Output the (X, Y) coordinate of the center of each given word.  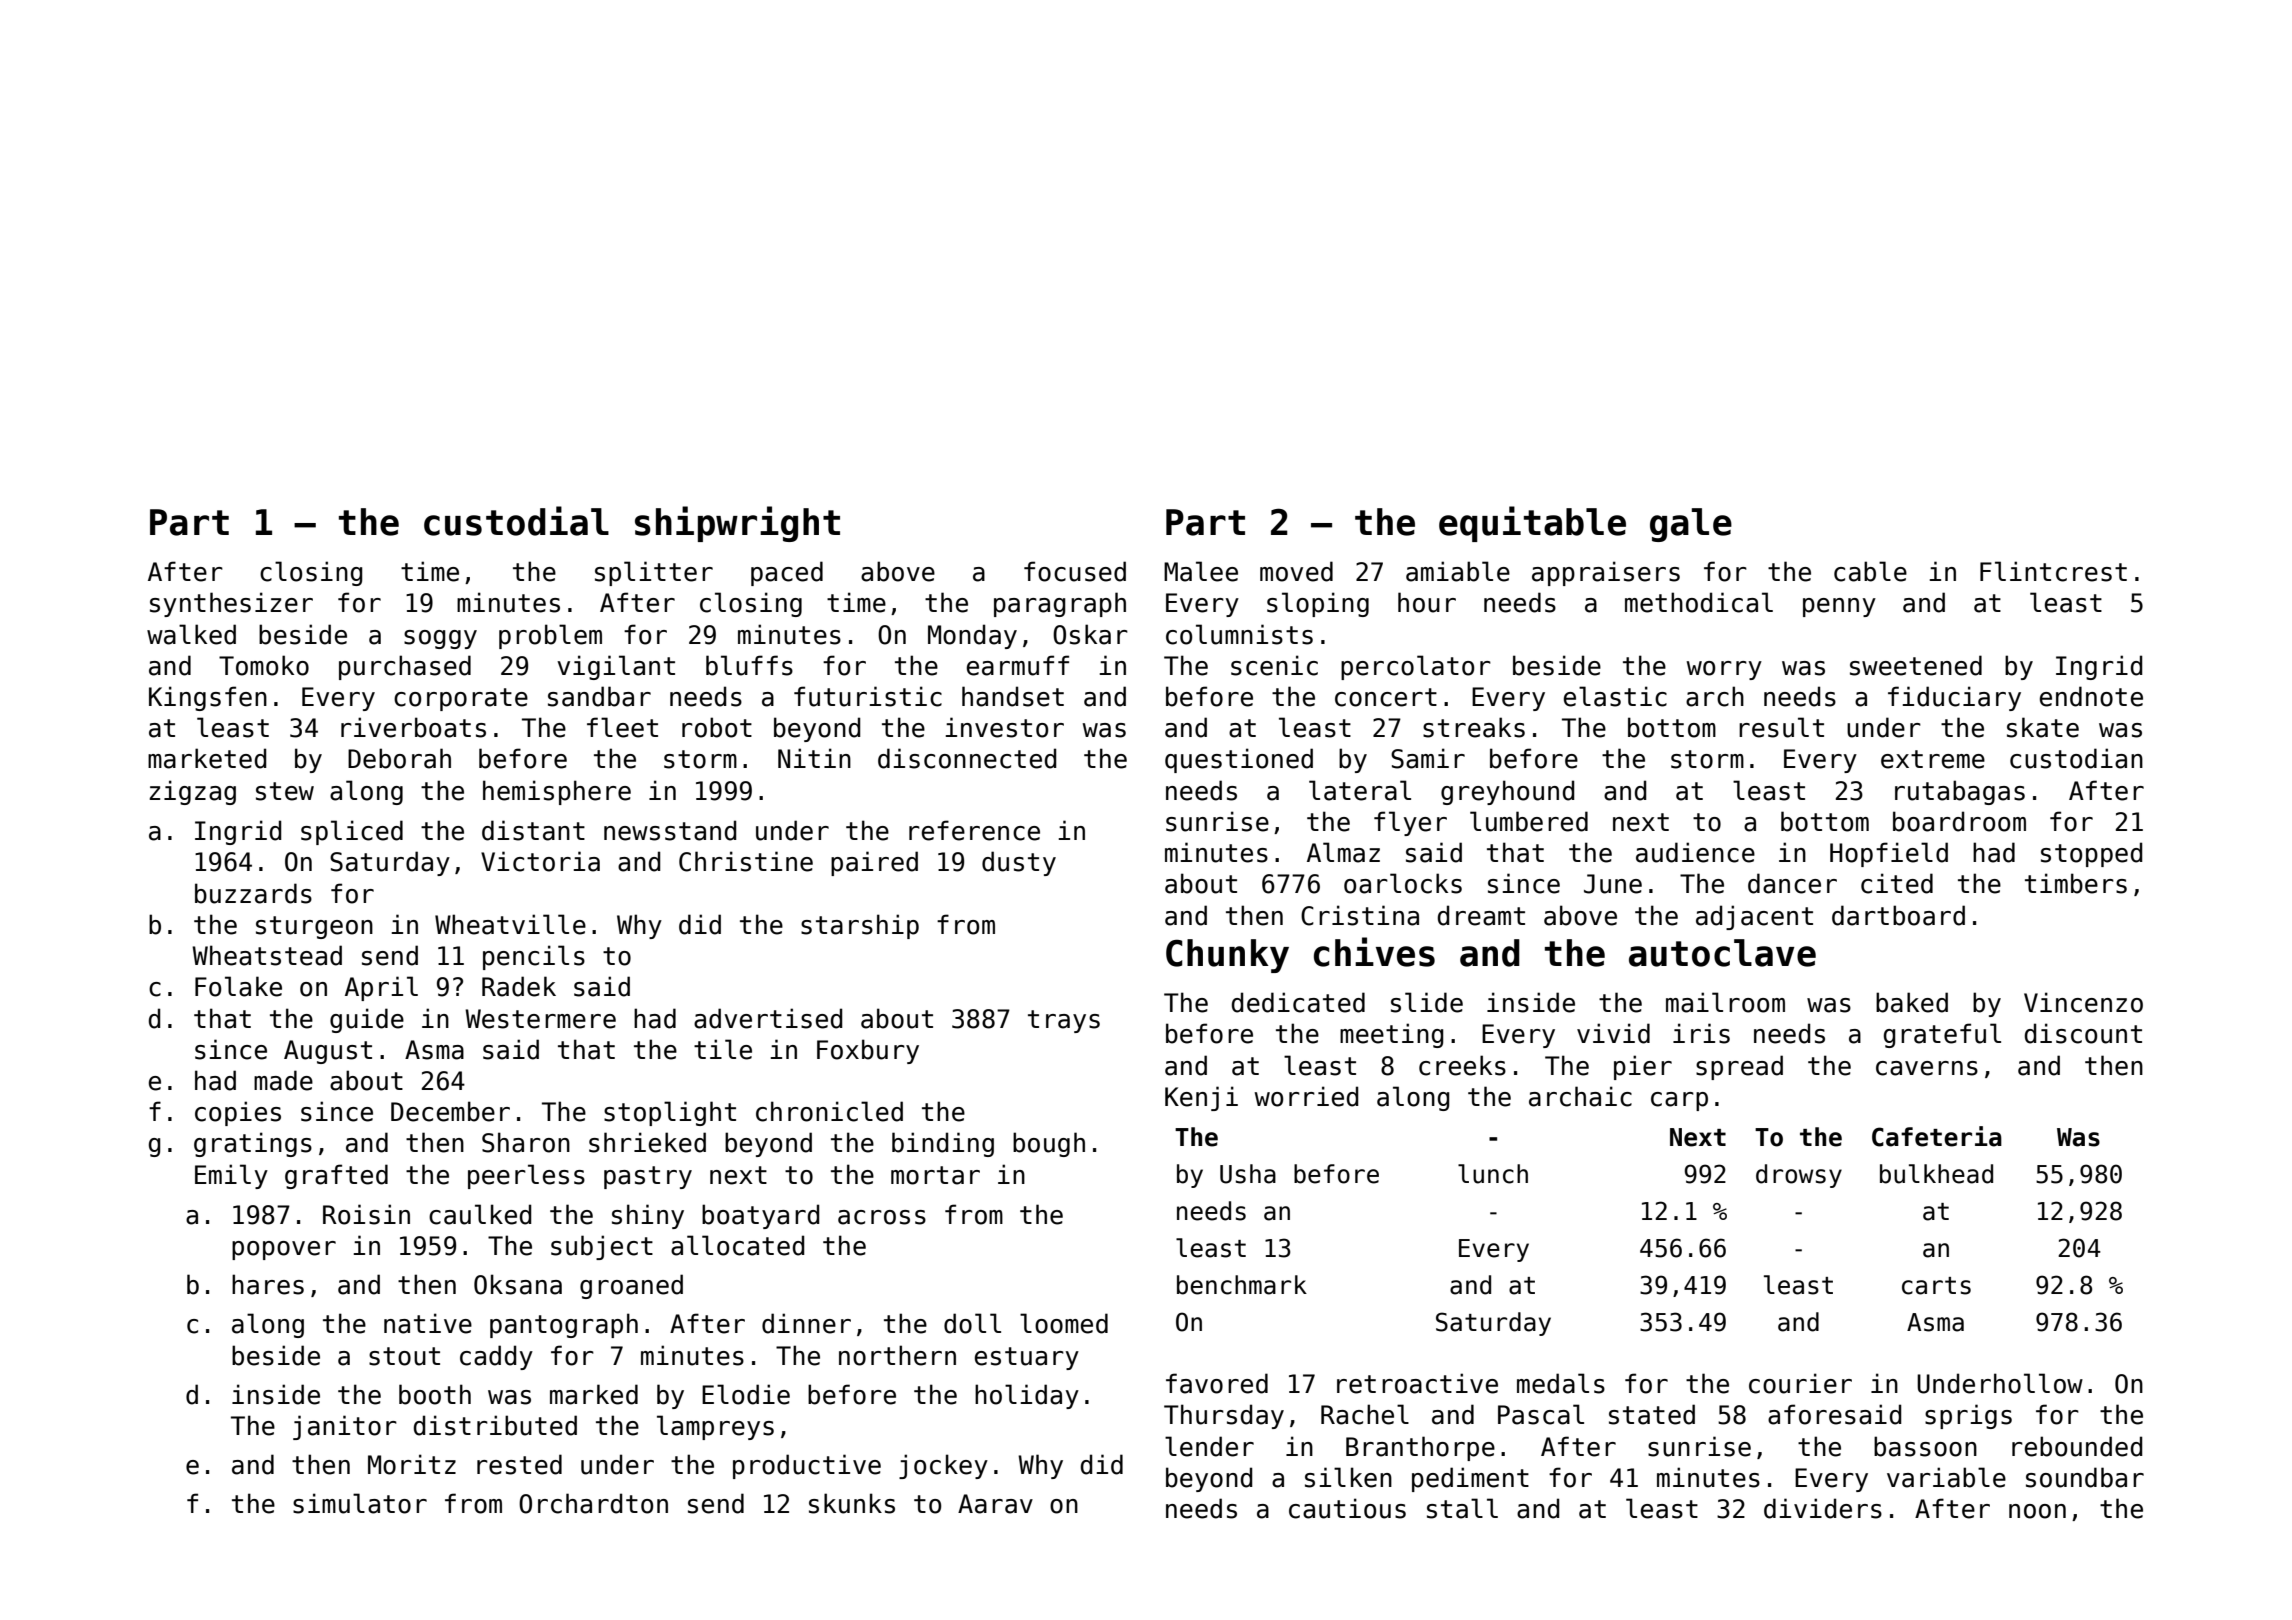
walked (191, 634)
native (428, 1323)
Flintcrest (2053, 571)
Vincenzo (2083, 1002)
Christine (746, 861)
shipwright (737, 524)
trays (1064, 1021)
